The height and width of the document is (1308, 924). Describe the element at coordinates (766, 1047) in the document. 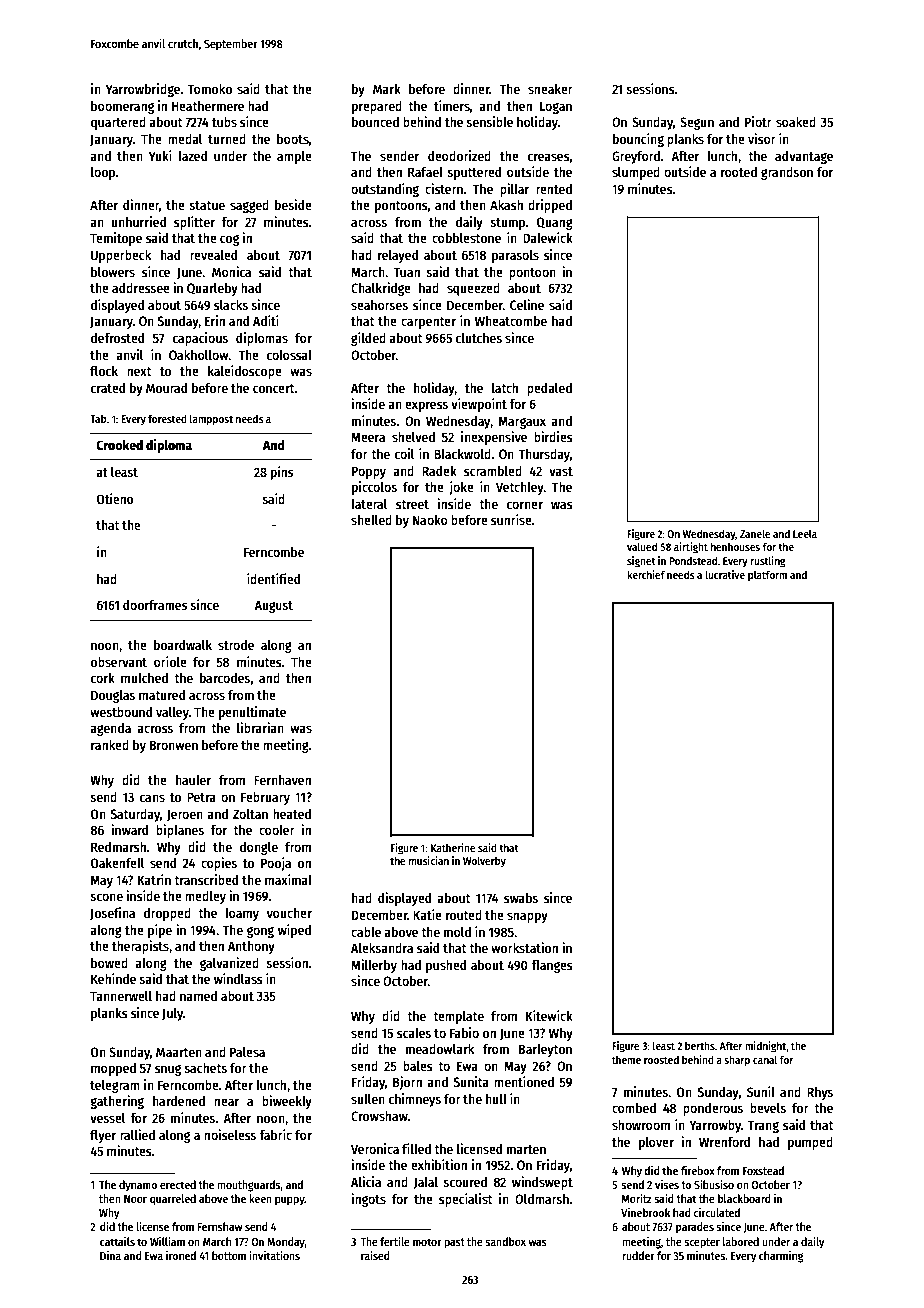

I see `midnight` at that location.
